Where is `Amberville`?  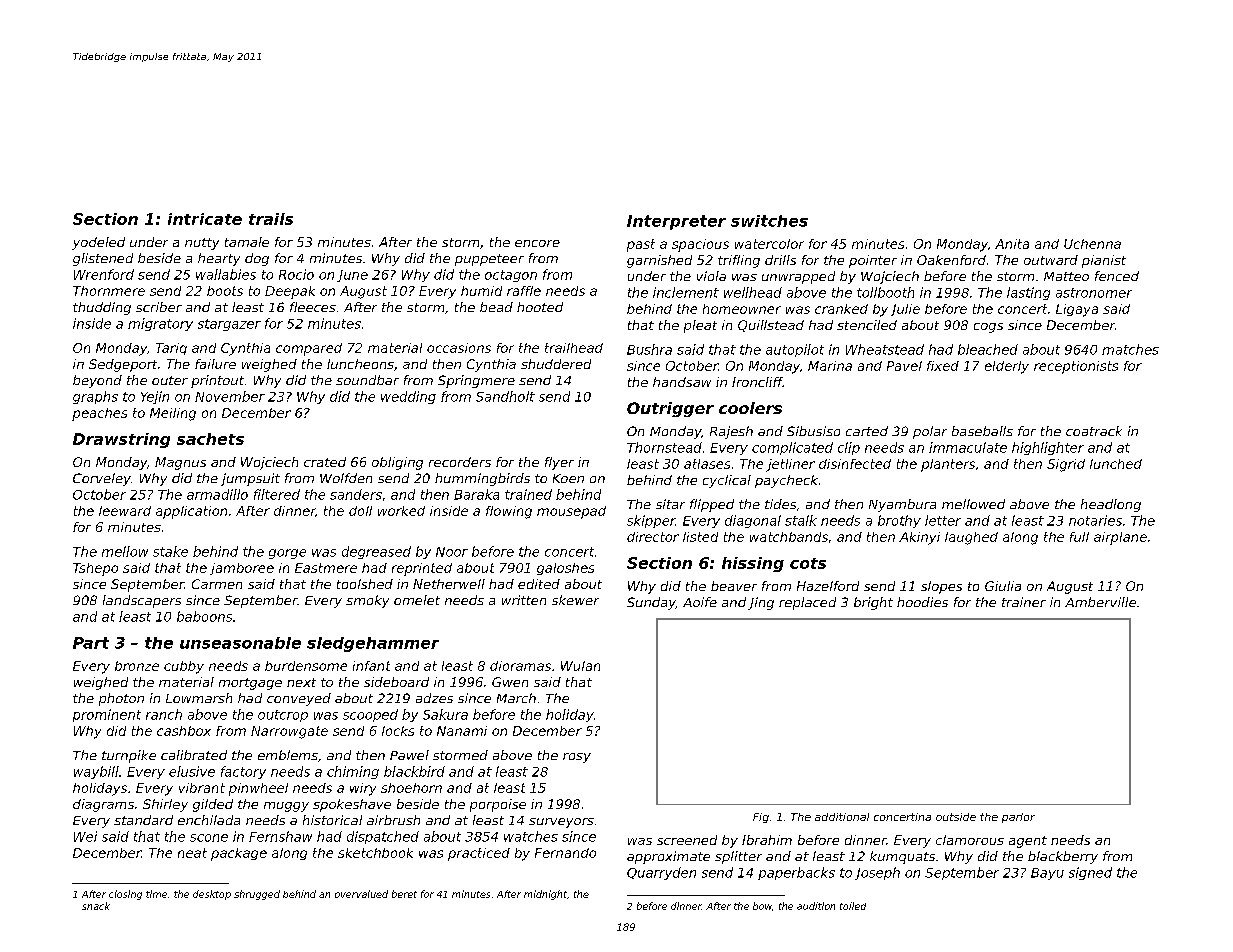 Amberville is located at coordinates (1100, 602).
